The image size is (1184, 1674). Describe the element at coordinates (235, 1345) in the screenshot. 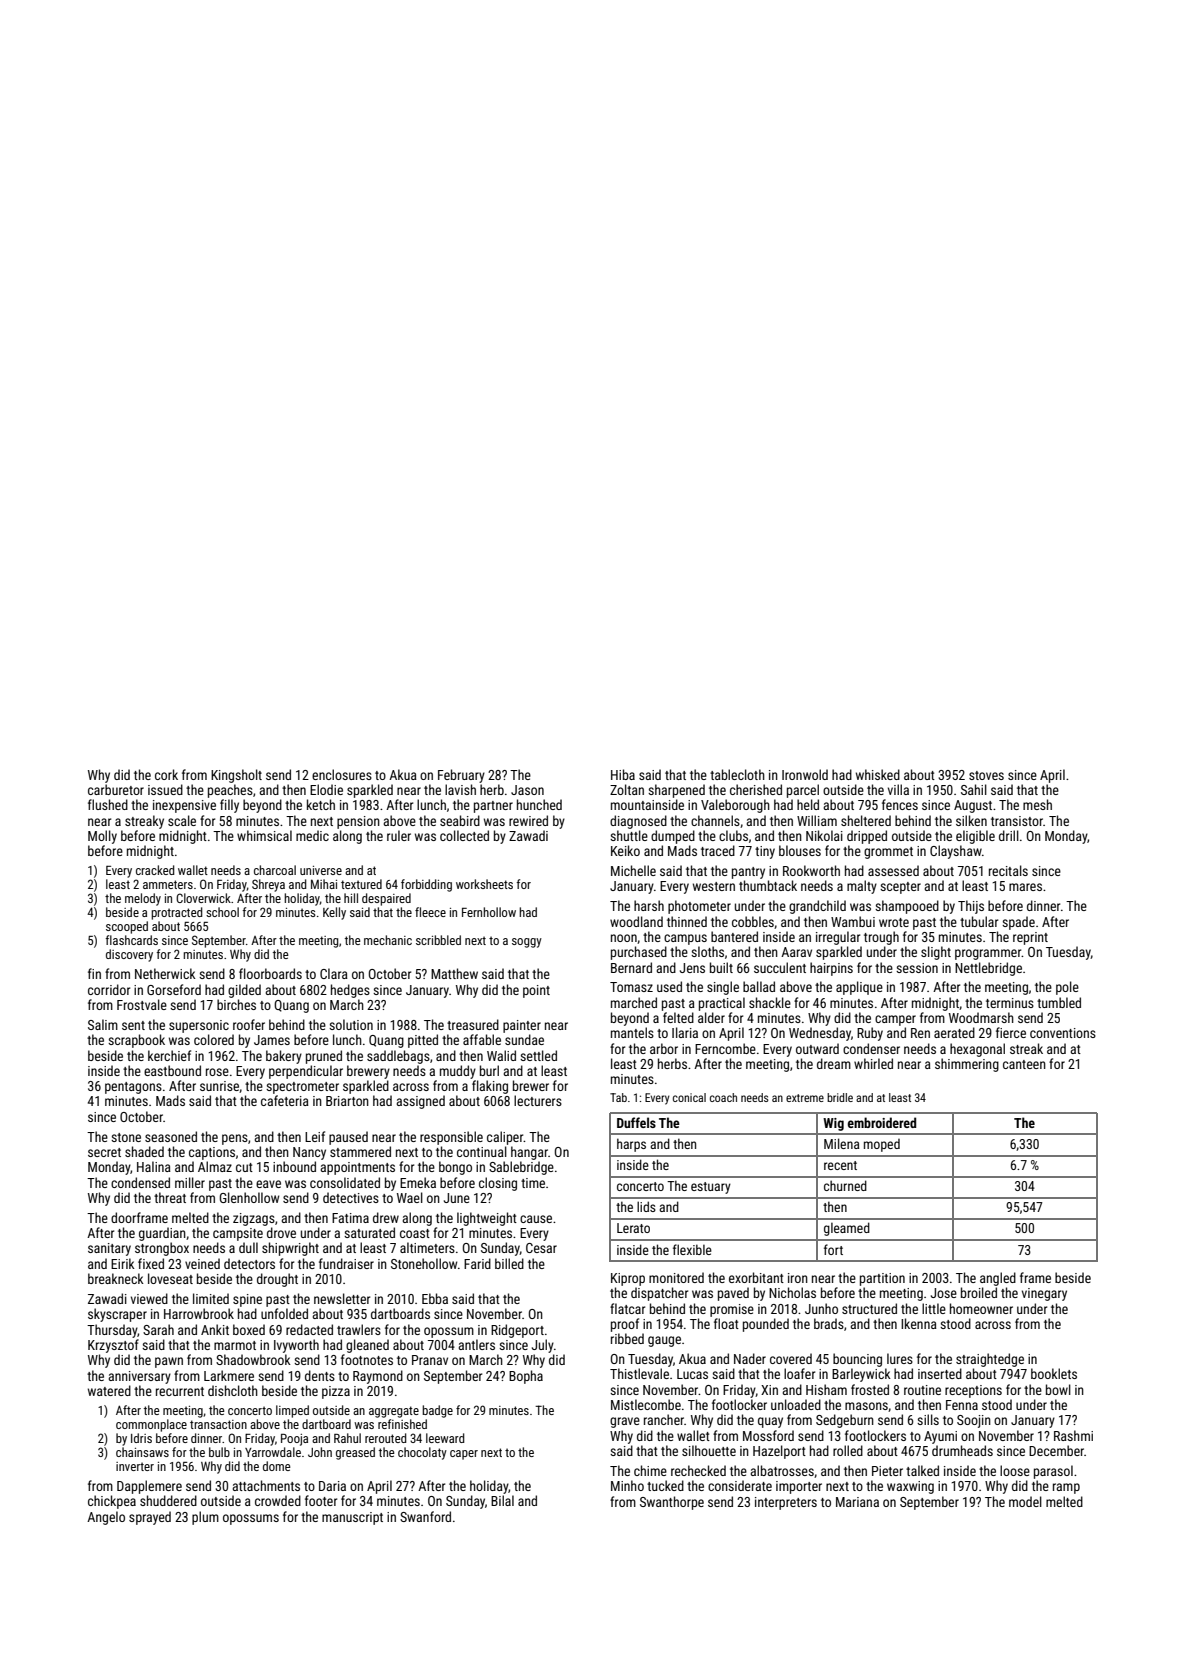

I see `marmot` at that location.
